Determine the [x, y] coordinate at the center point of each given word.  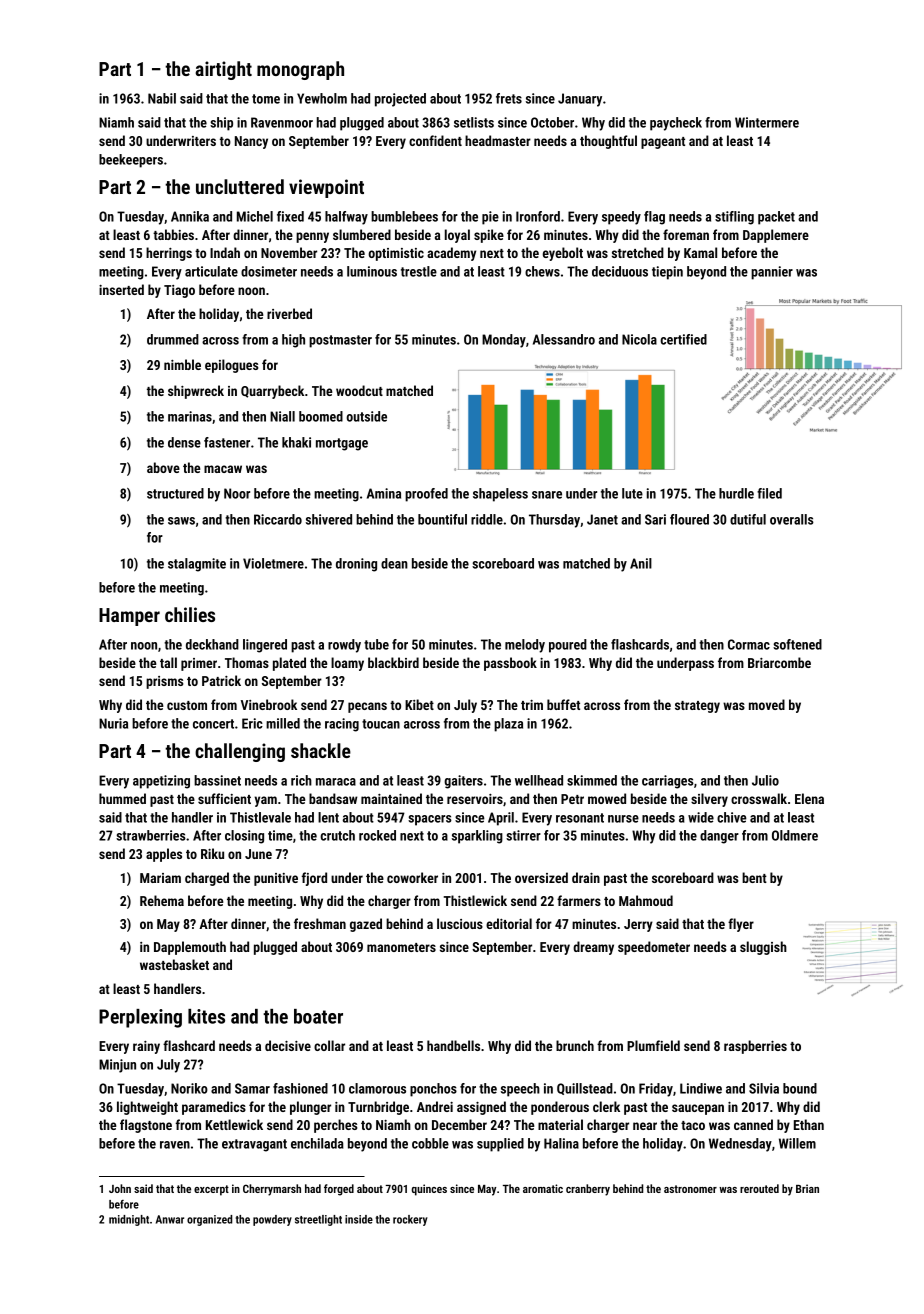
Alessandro [564, 339]
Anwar [170, 1219]
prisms [164, 682]
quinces [429, 1190]
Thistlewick [475, 900]
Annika [190, 216]
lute [632, 493]
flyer [741, 925]
